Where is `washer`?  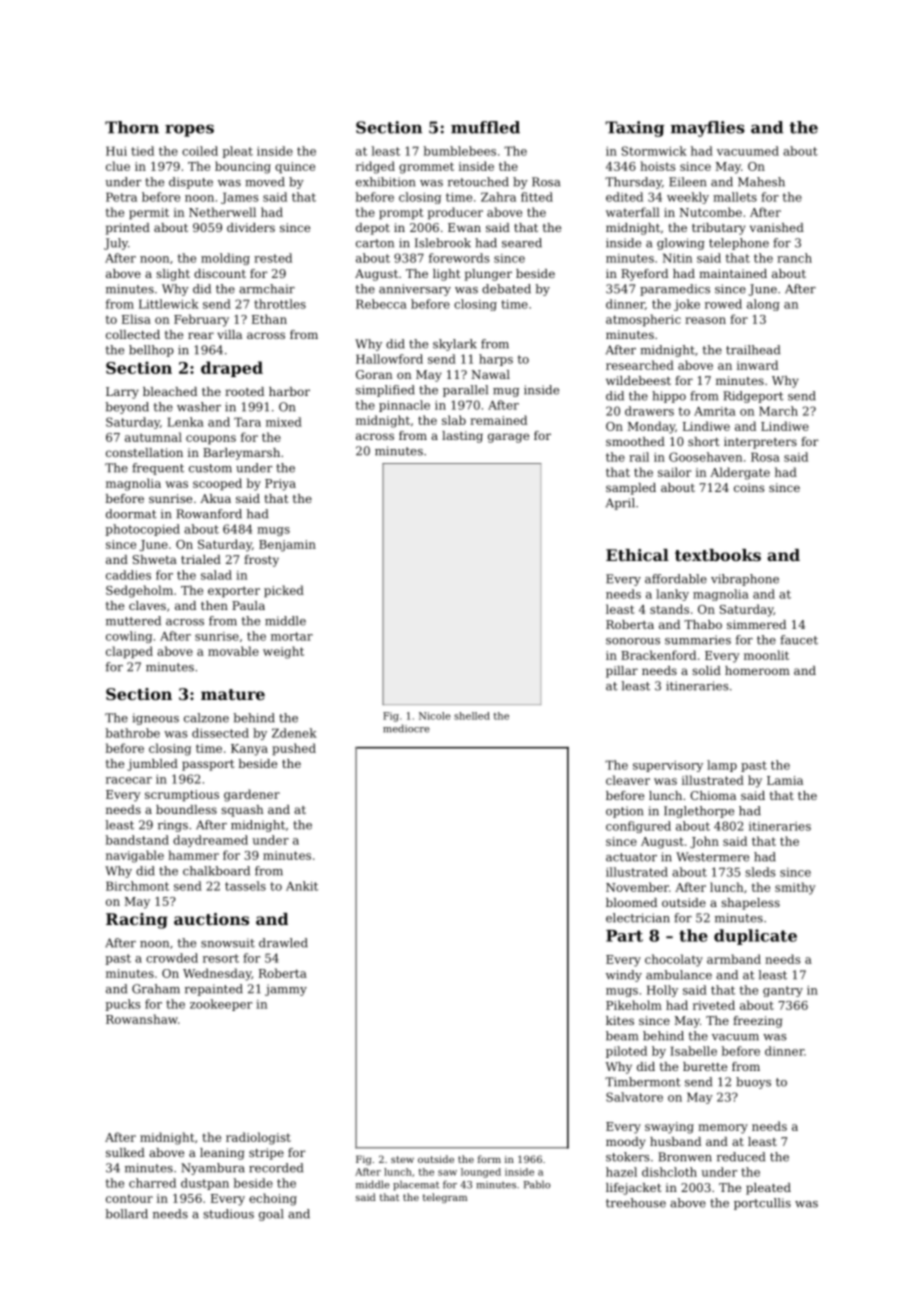
washer is located at coordinates (199, 407).
